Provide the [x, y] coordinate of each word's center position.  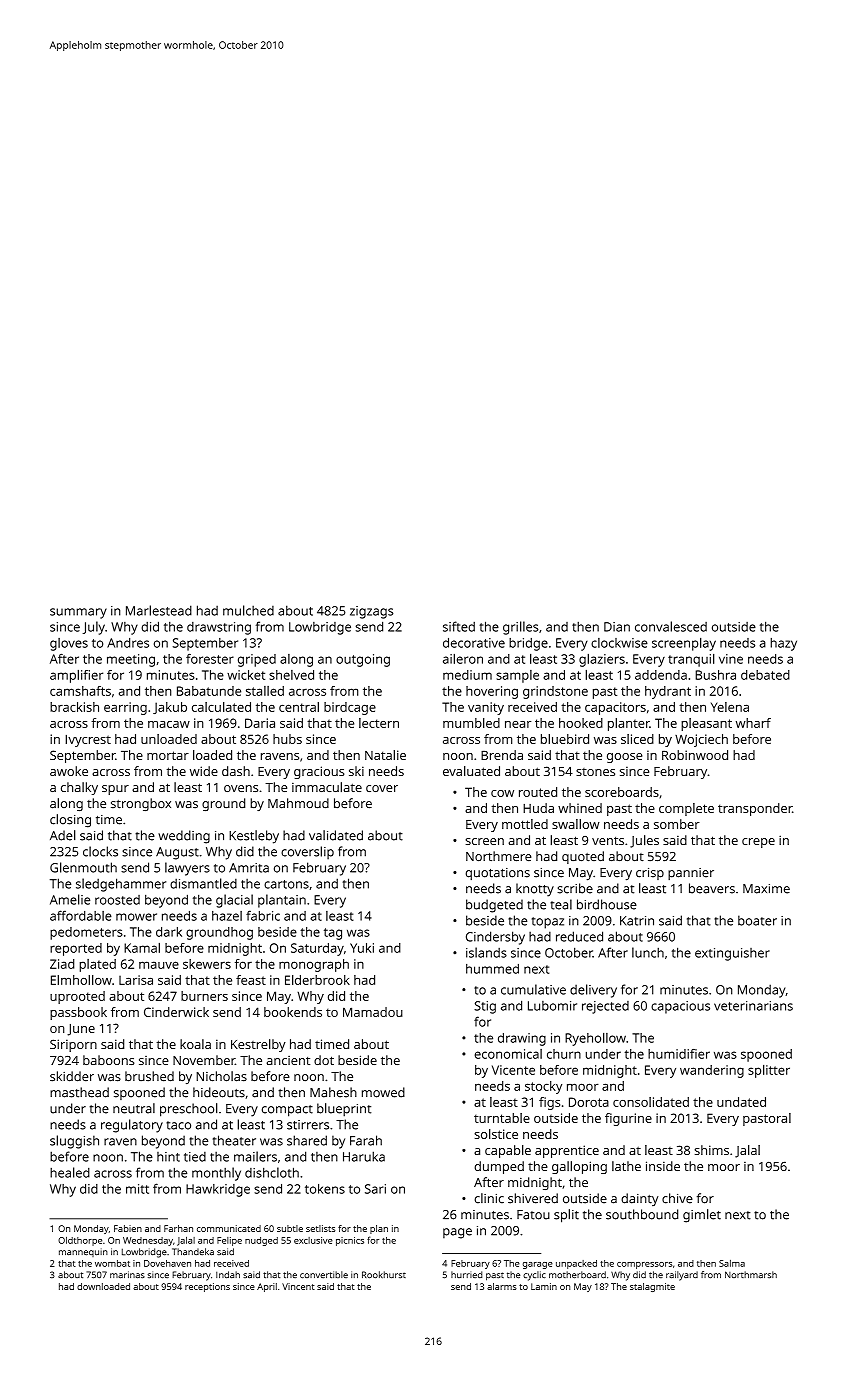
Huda [538, 808]
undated [741, 1102]
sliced [637, 739]
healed [70, 1172]
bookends [293, 1012]
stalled [265, 691]
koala [195, 1044]
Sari [375, 1189]
